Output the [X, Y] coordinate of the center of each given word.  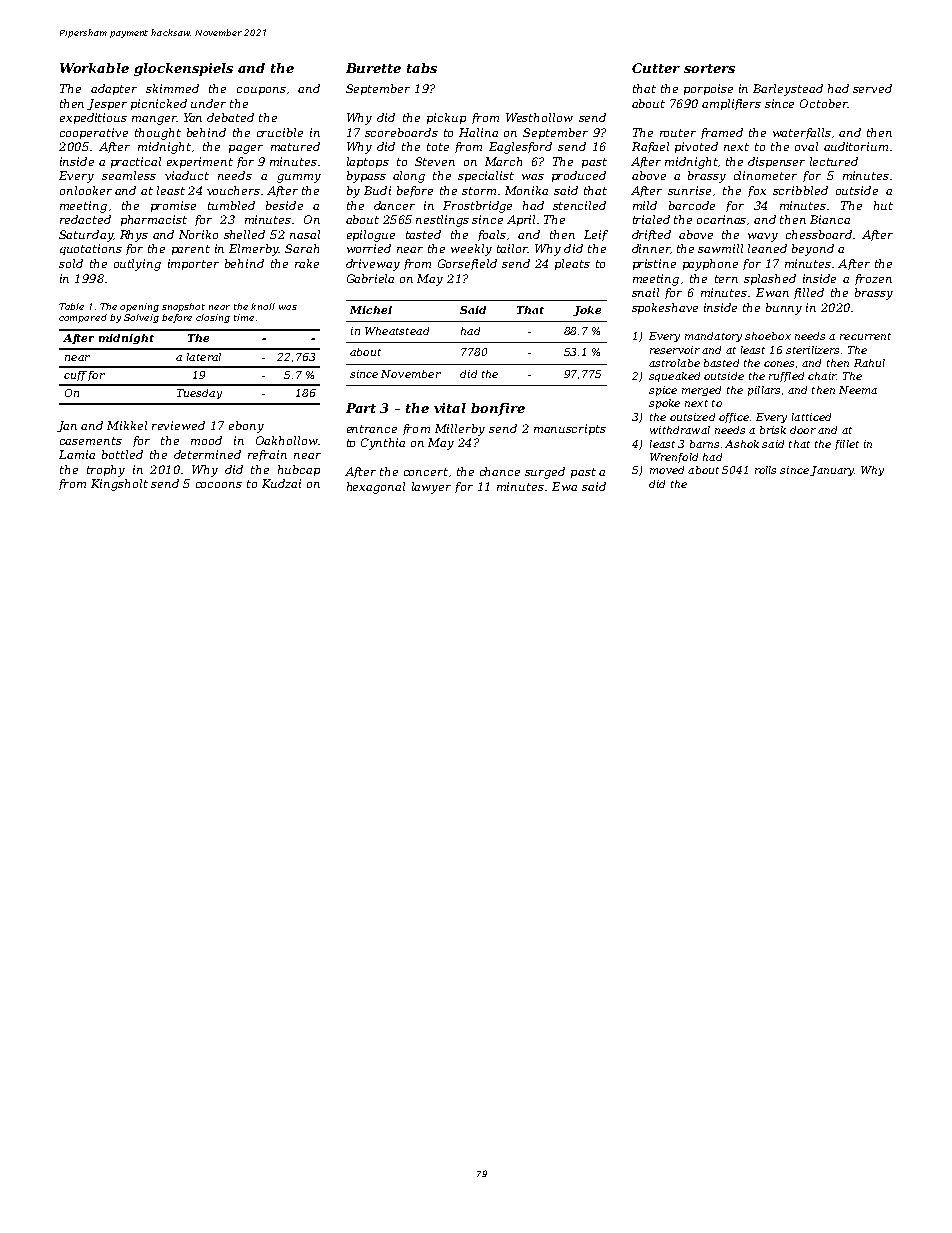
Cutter [656, 68]
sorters [709, 68]
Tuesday [199, 394]
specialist [486, 176]
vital [450, 408]
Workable [94, 68]
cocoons [219, 485]
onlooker [86, 190]
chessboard [819, 234]
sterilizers [812, 350]
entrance [372, 429]
